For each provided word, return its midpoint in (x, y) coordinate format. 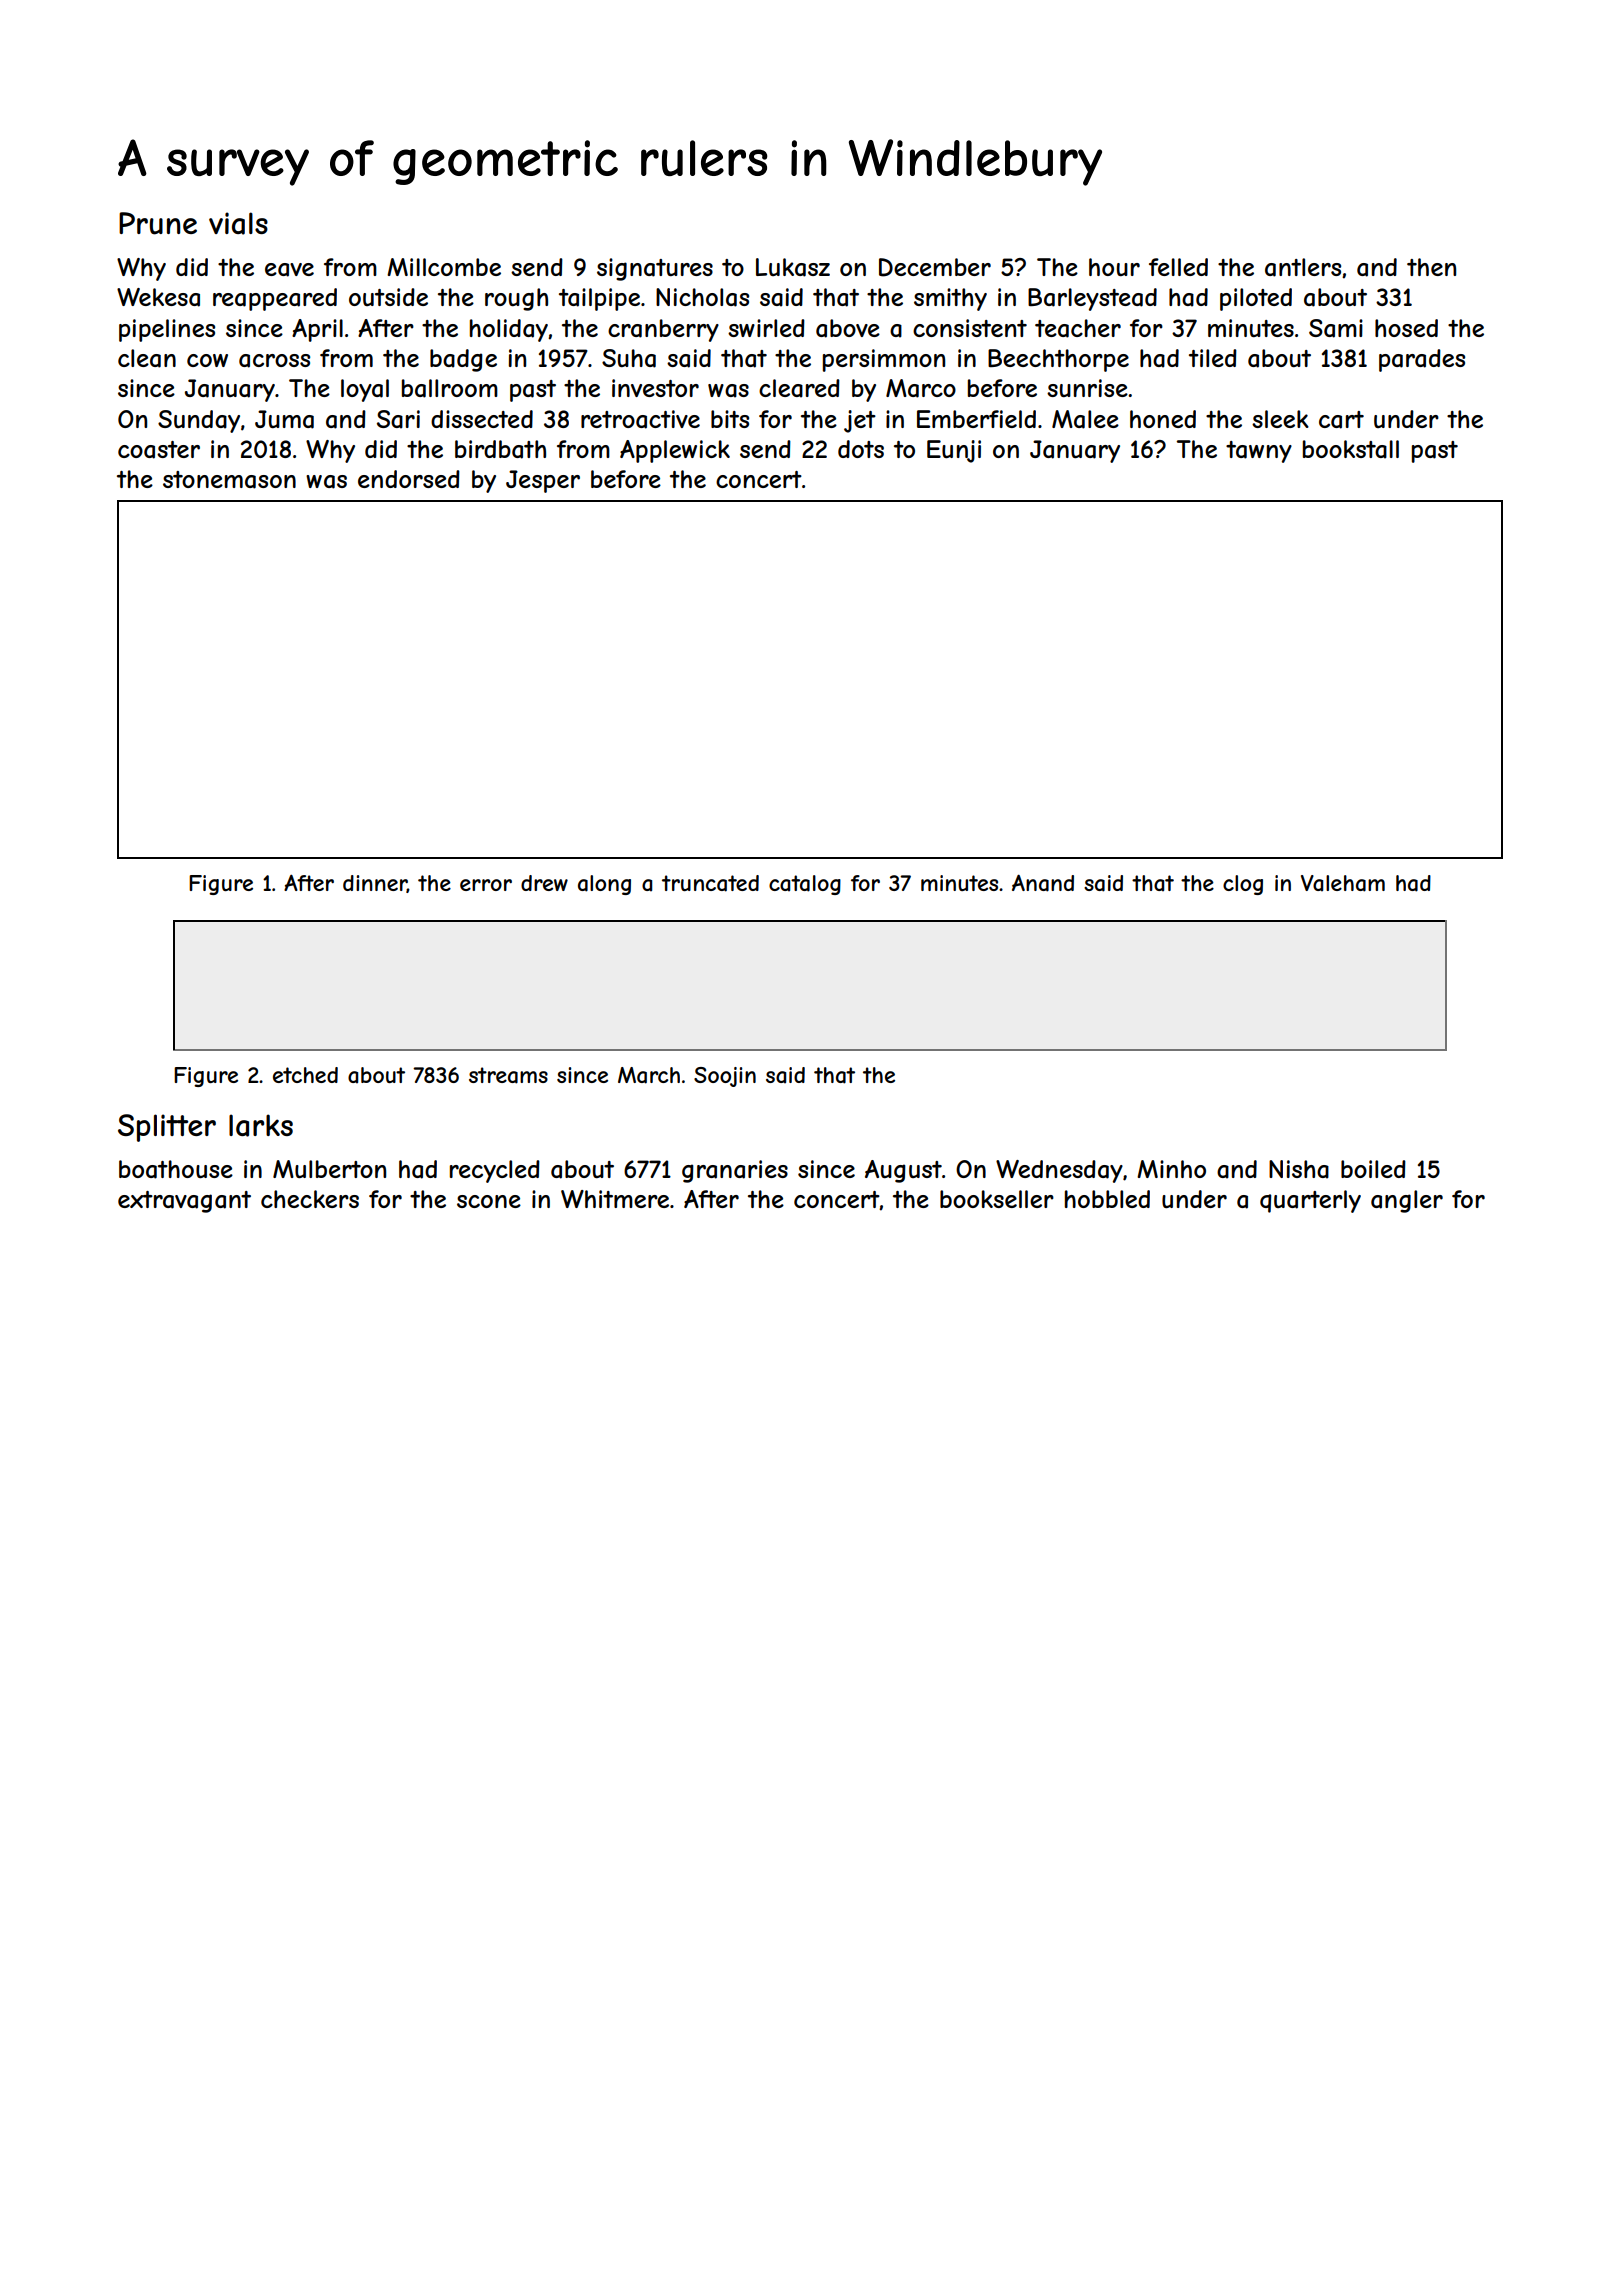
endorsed (409, 479)
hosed (1406, 328)
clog (1243, 885)
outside (388, 297)
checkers (310, 1199)
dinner (375, 884)
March (649, 1075)
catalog (805, 885)
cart (1341, 420)
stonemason (229, 480)
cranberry (663, 330)
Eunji (954, 451)
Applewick (675, 451)
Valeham (1343, 883)
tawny (1259, 452)
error (486, 885)
